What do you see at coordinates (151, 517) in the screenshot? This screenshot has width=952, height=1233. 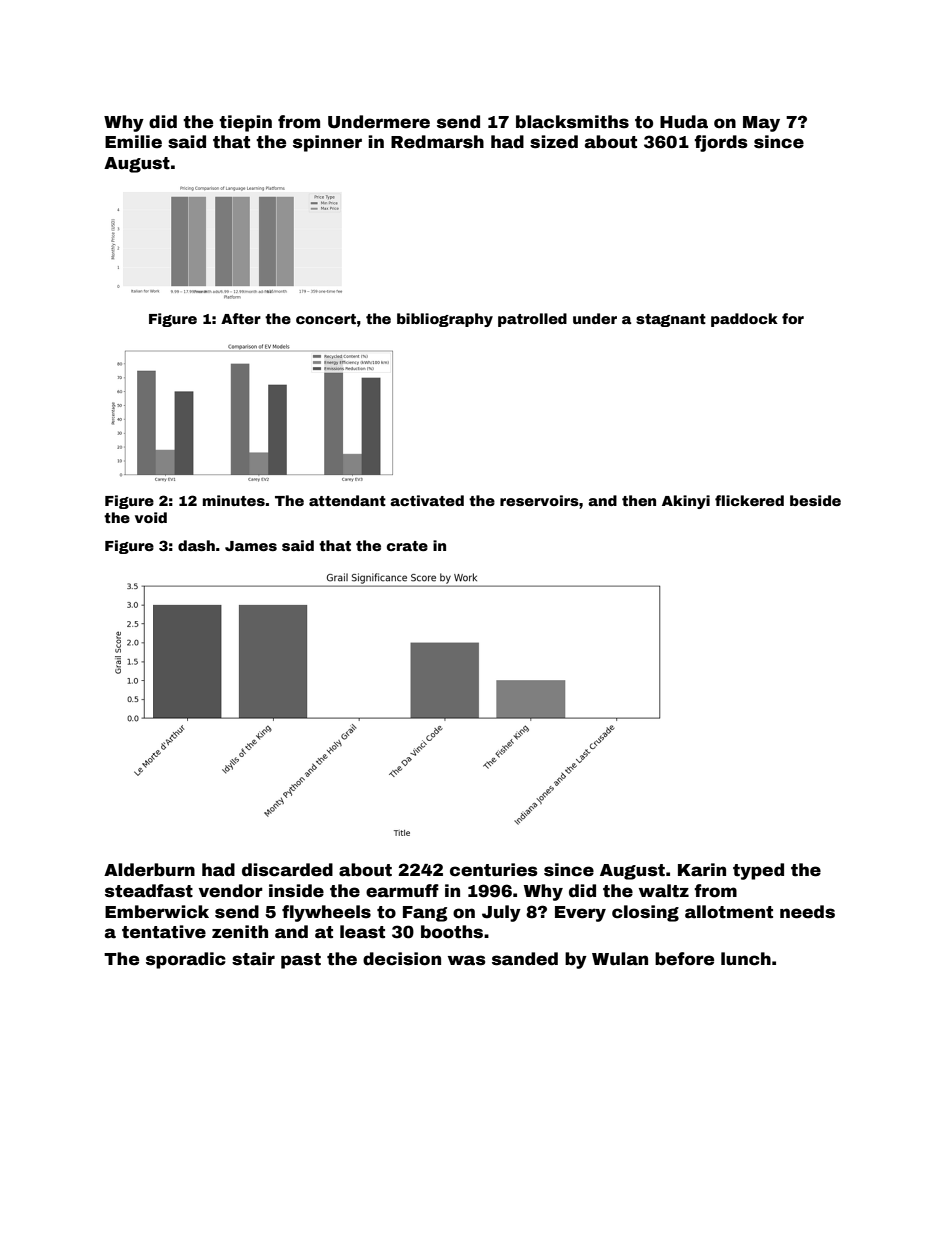 I see `void` at bounding box center [151, 517].
